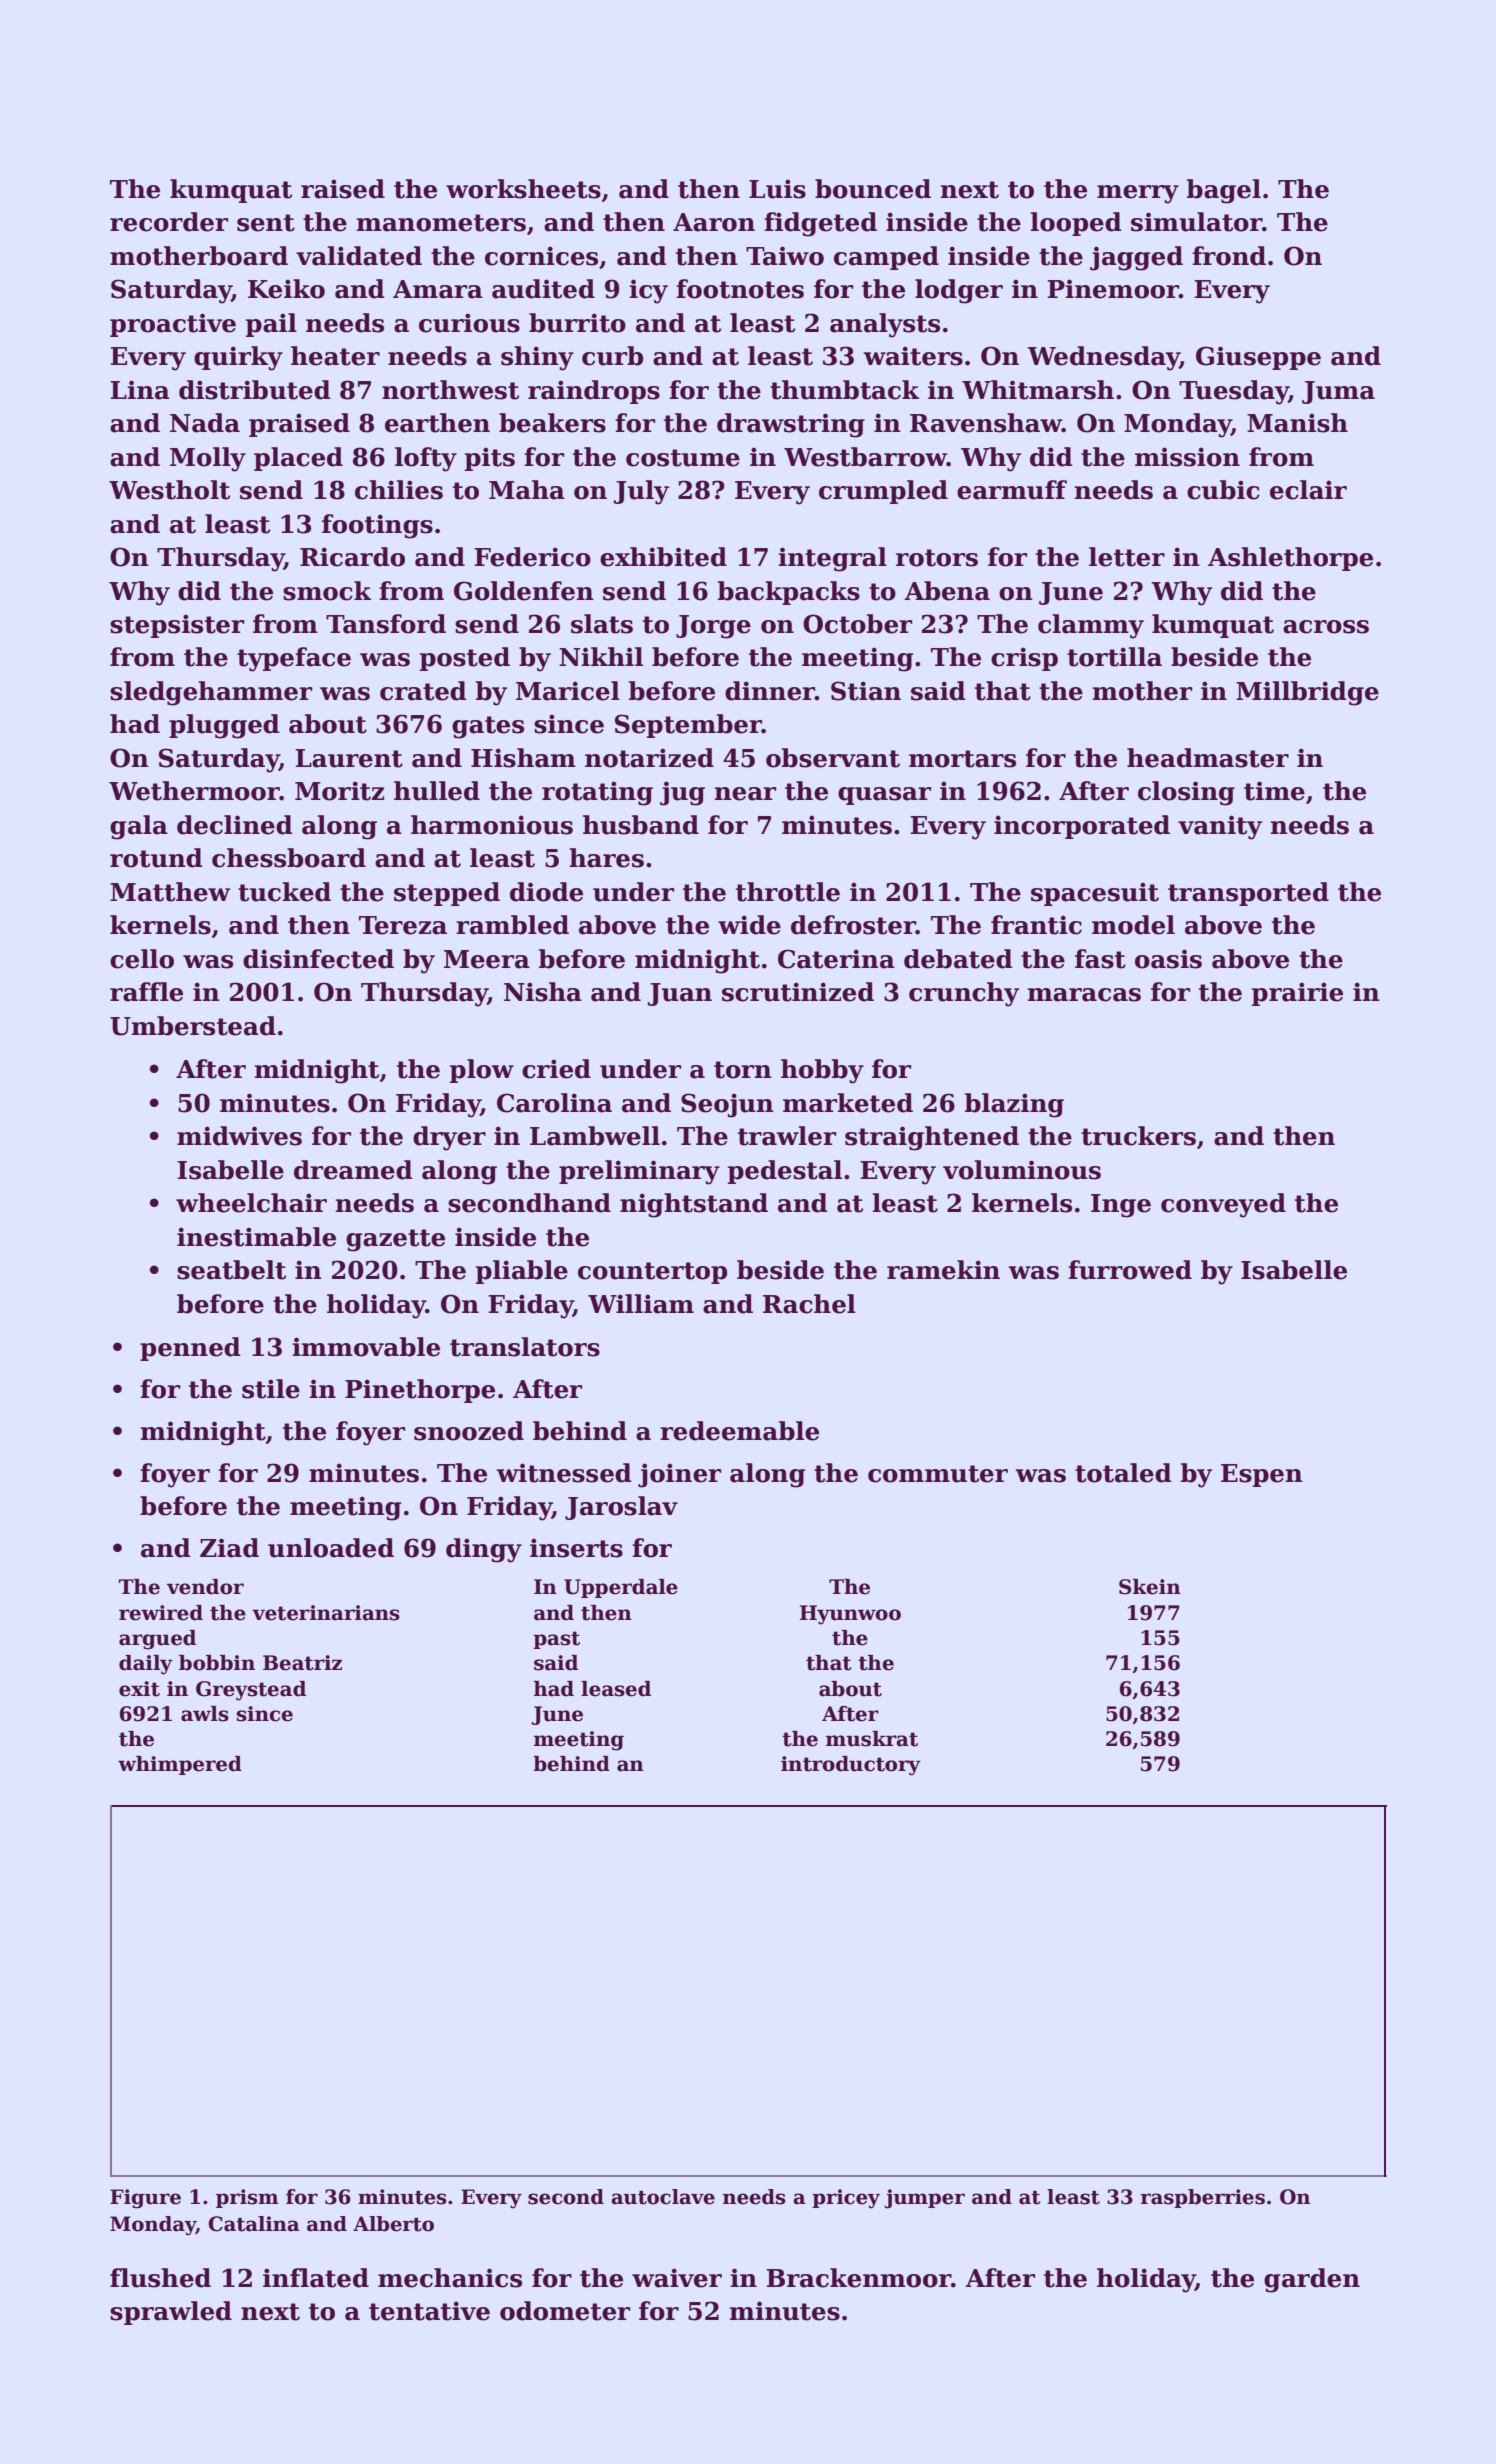 The image size is (1496, 2464). Describe the element at coordinates (1224, 191) in the screenshot. I see `bagel` at that location.
